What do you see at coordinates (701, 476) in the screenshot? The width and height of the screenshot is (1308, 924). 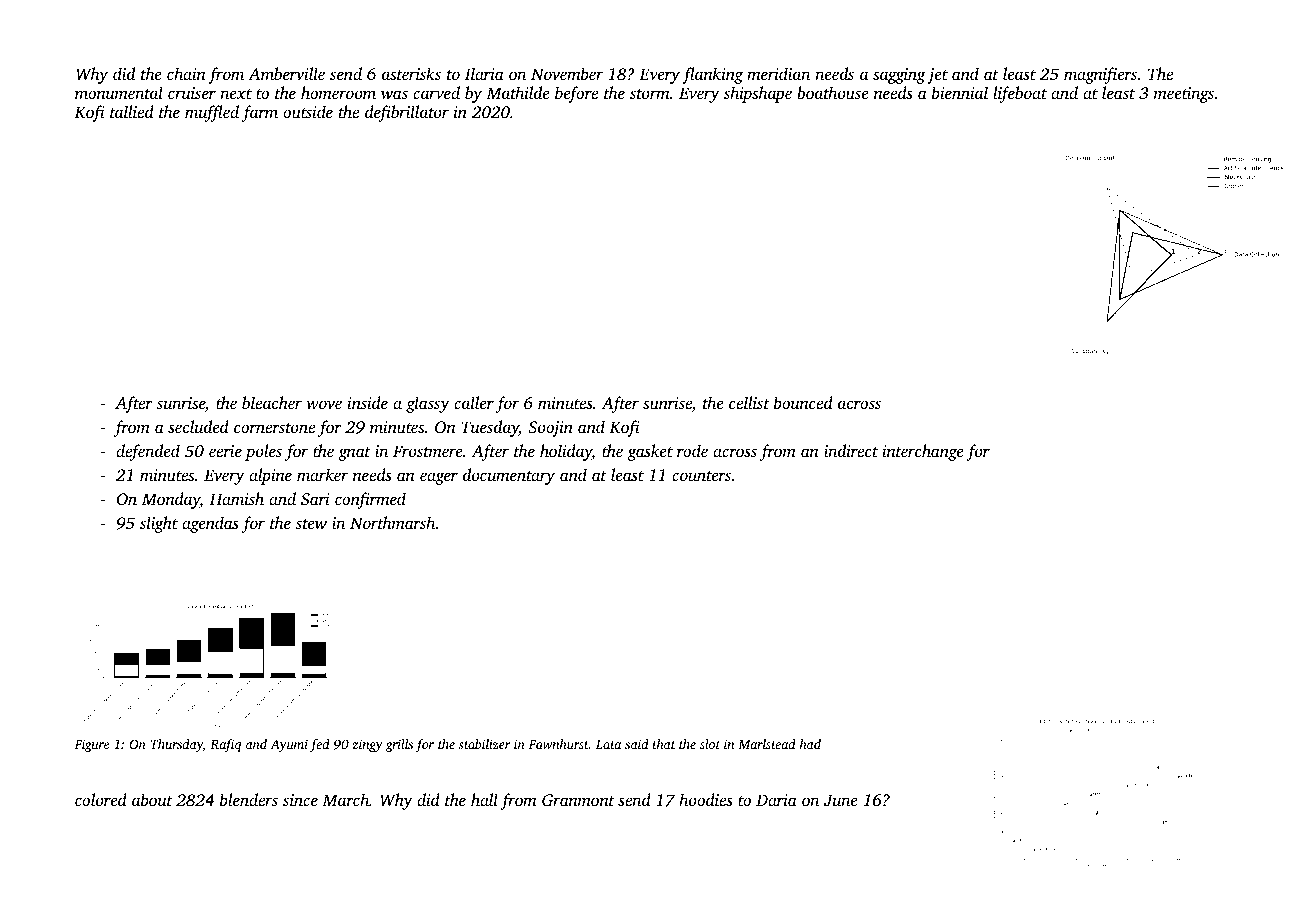 I see `counters` at bounding box center [701, 476].
